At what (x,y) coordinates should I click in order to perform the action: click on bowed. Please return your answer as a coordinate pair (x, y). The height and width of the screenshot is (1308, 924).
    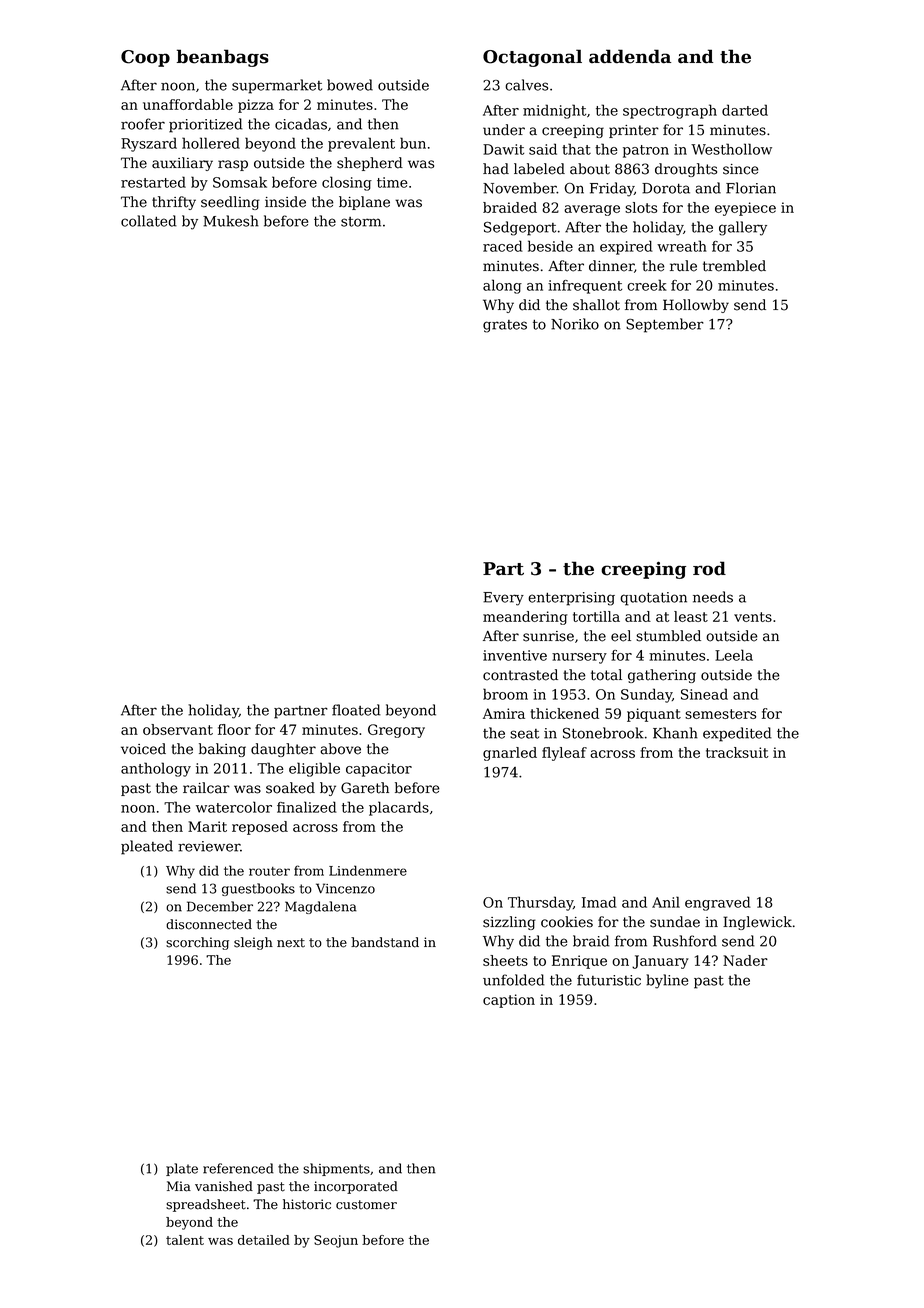
    Looking at the image, I should click on (350, 85).
